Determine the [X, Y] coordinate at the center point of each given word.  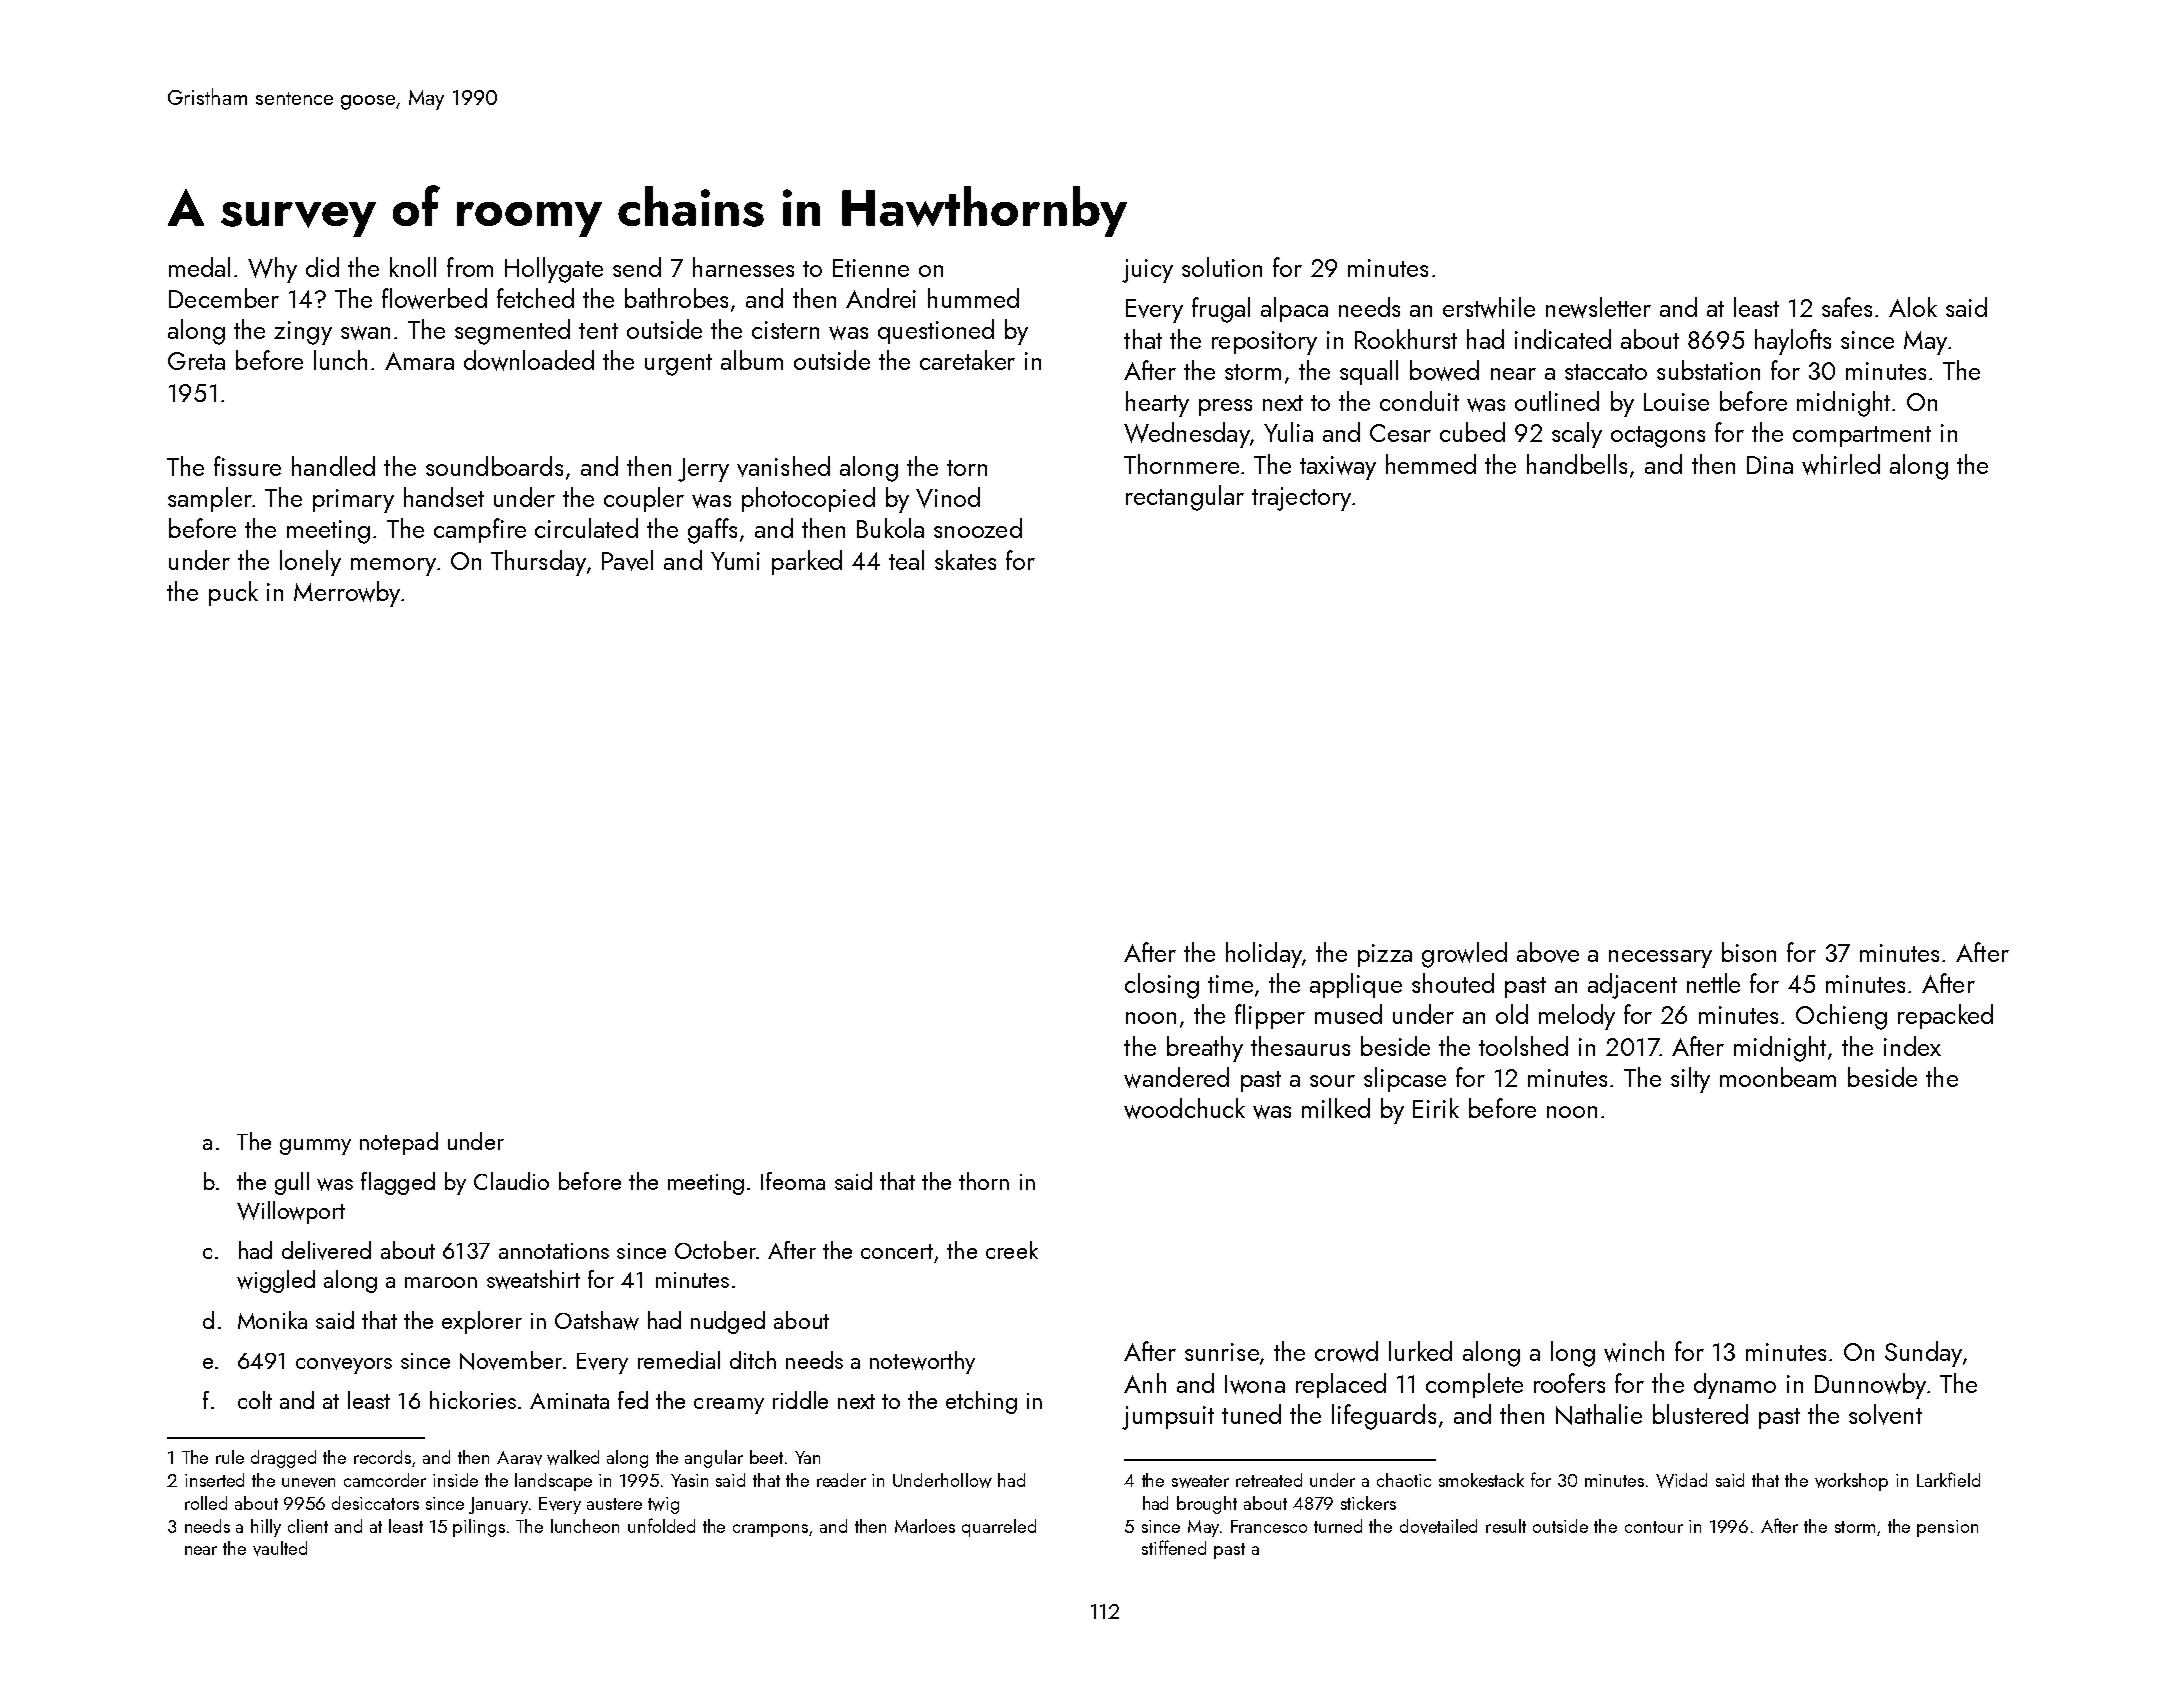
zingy [303, 333]
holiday [1264, 955]
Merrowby [347, 594]
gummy [315, 1147]
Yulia [1288, 432]
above [1548, 952]
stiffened [1174, 1547]
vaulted [280, 1548]
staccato [1606, 372]
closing [1162, 986]
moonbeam [1778, 1077]
